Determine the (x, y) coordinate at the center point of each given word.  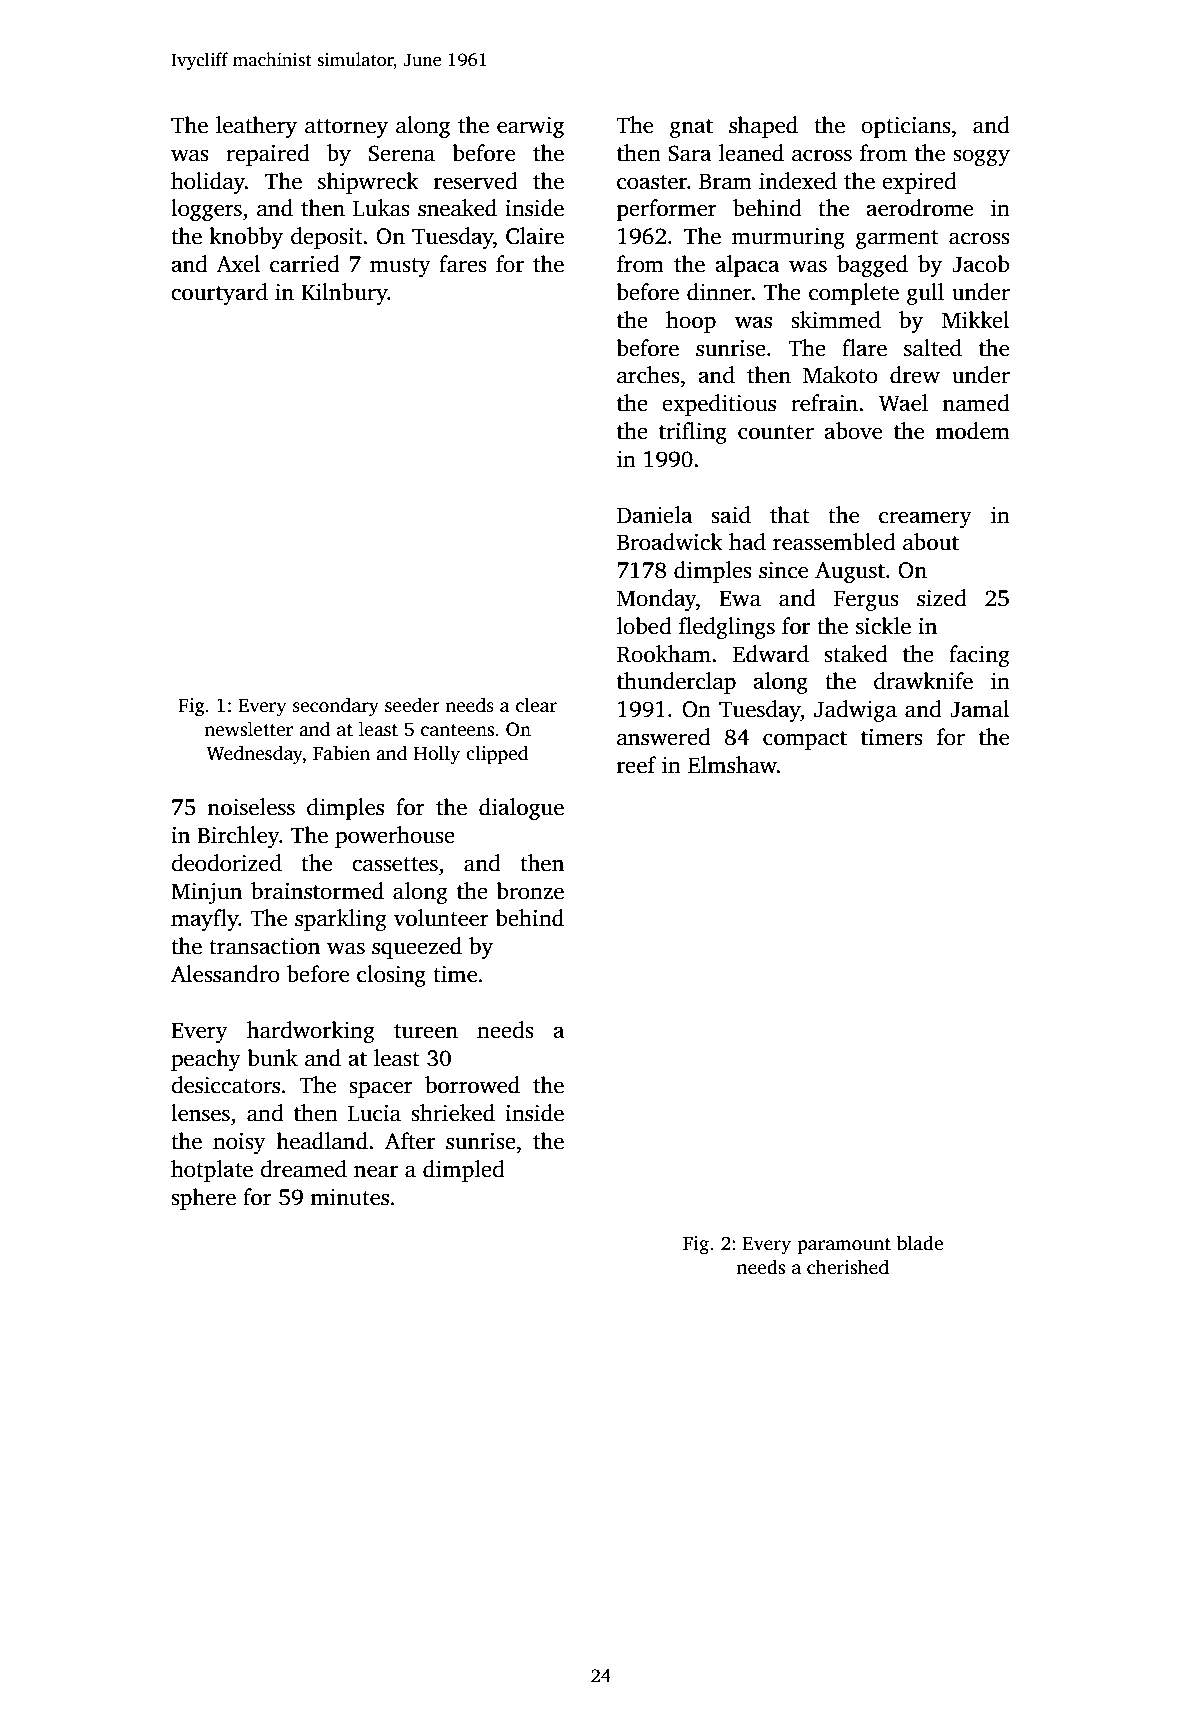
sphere (203, 1199)
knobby (246, 238)
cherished (848, 1267)
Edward (771, 654)
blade (920, 1243)
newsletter (248, 729)
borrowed (472, 1085)
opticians (906, 127)
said (731, 515)
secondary (336, 707)
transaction (264, 946)
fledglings (727, 628)
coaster (652, 182)
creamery (925, 519)
